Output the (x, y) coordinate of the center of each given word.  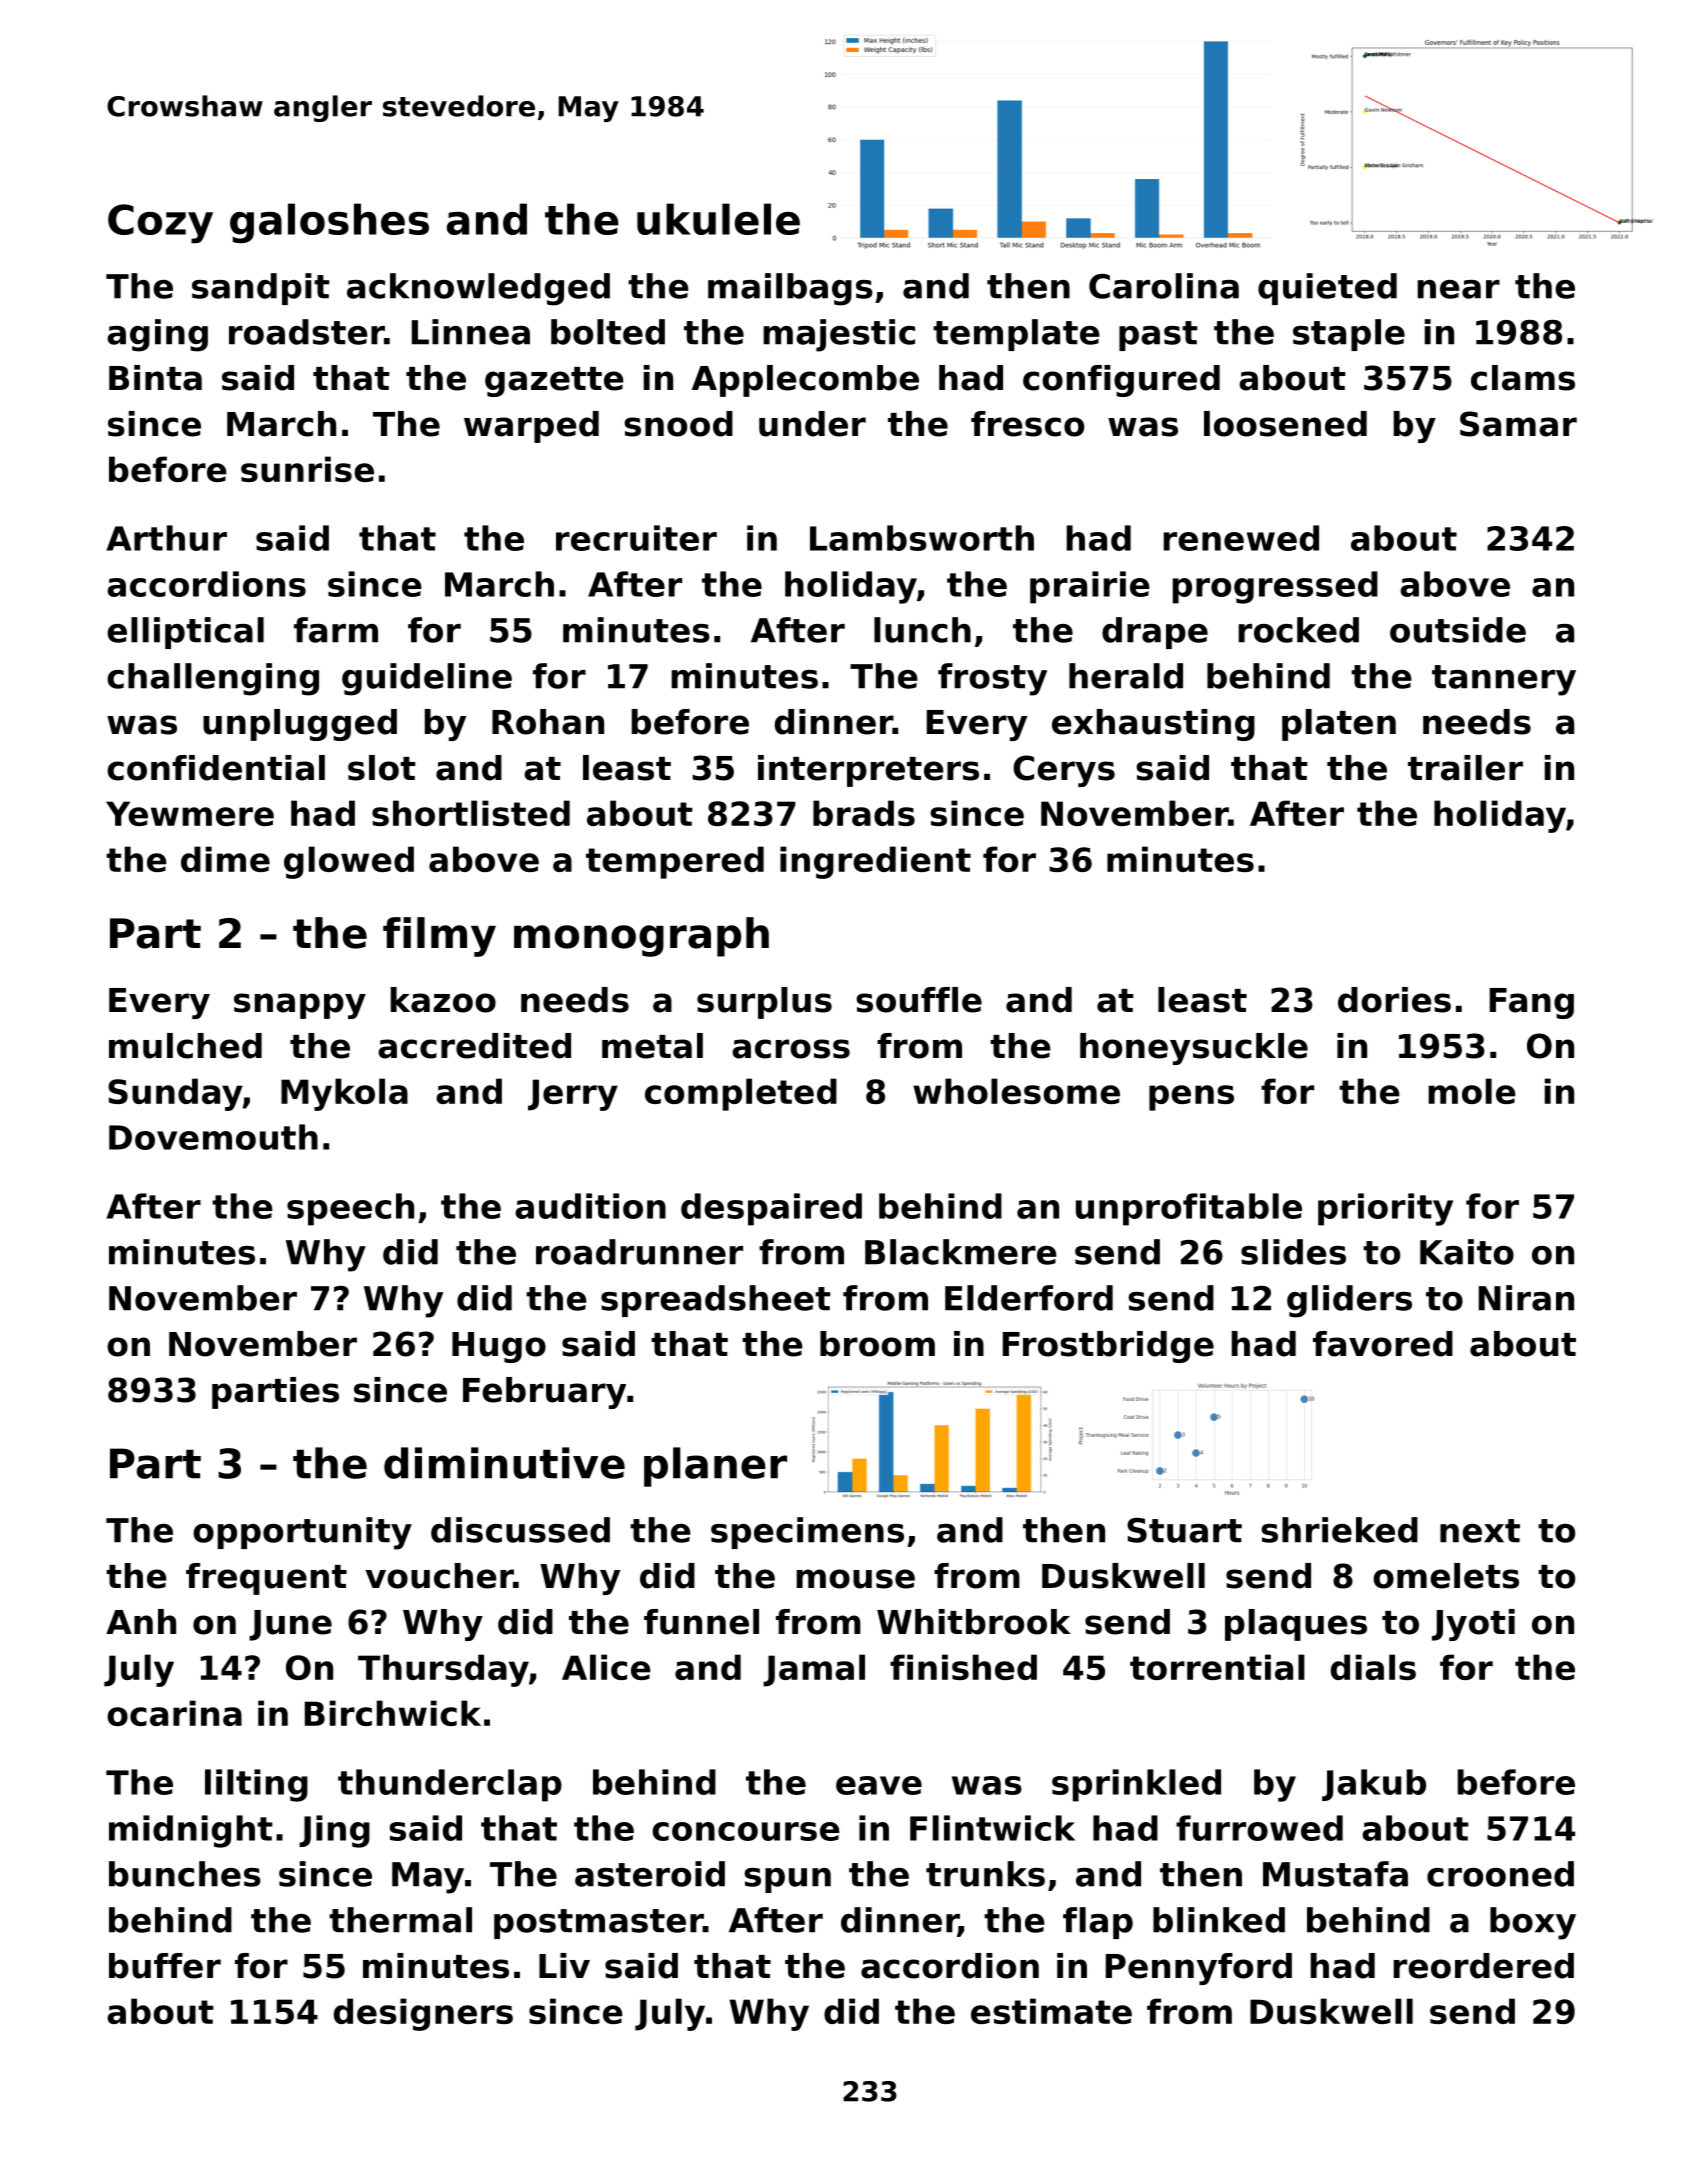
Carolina (1164, 286)
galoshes (329, 223)
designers (423, 2014)
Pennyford (1199, 1969)
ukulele (718, 219)
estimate (1051, 2011)
